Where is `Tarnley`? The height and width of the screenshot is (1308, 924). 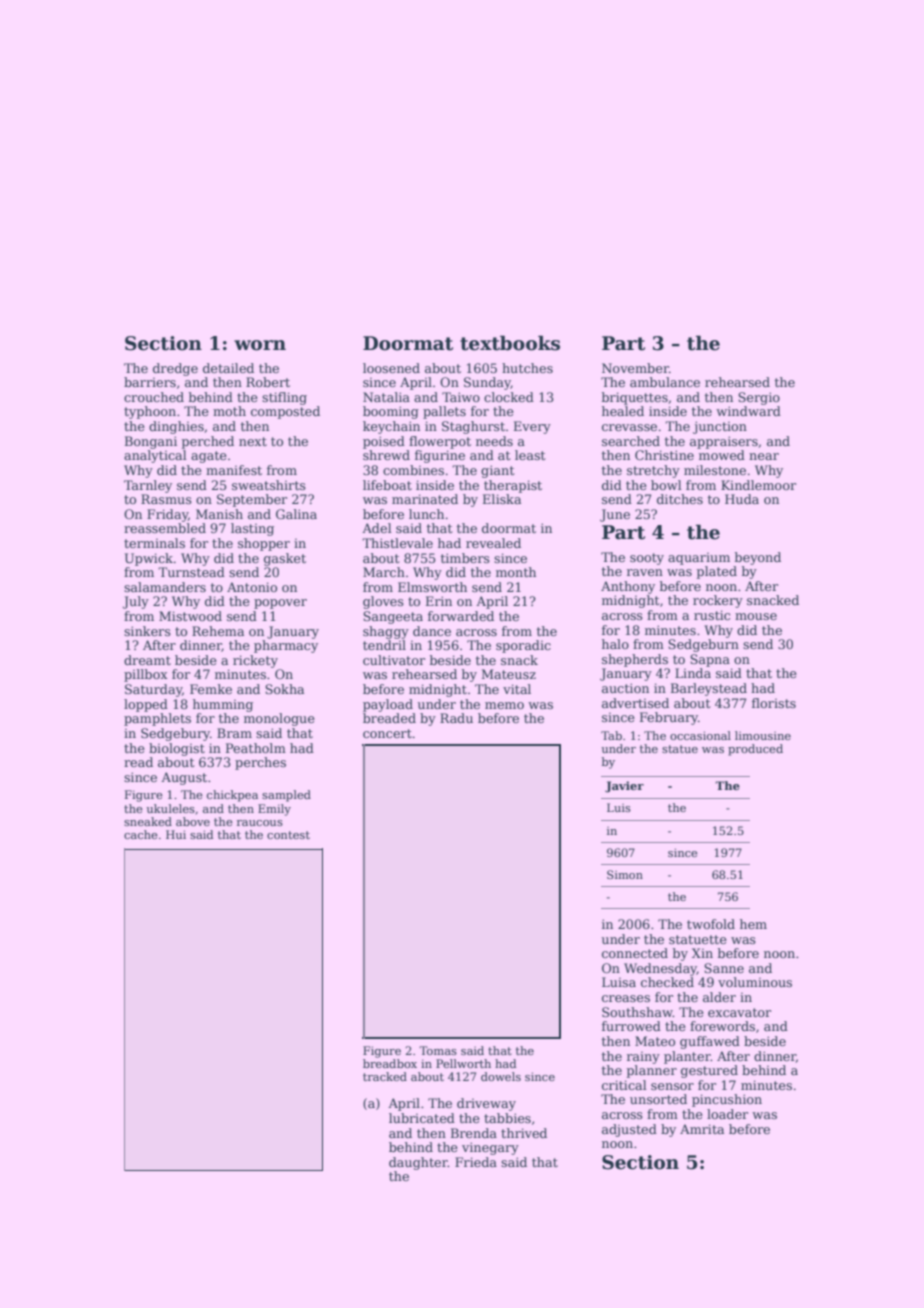 Tarnley is located at coordinates (148, 486).
